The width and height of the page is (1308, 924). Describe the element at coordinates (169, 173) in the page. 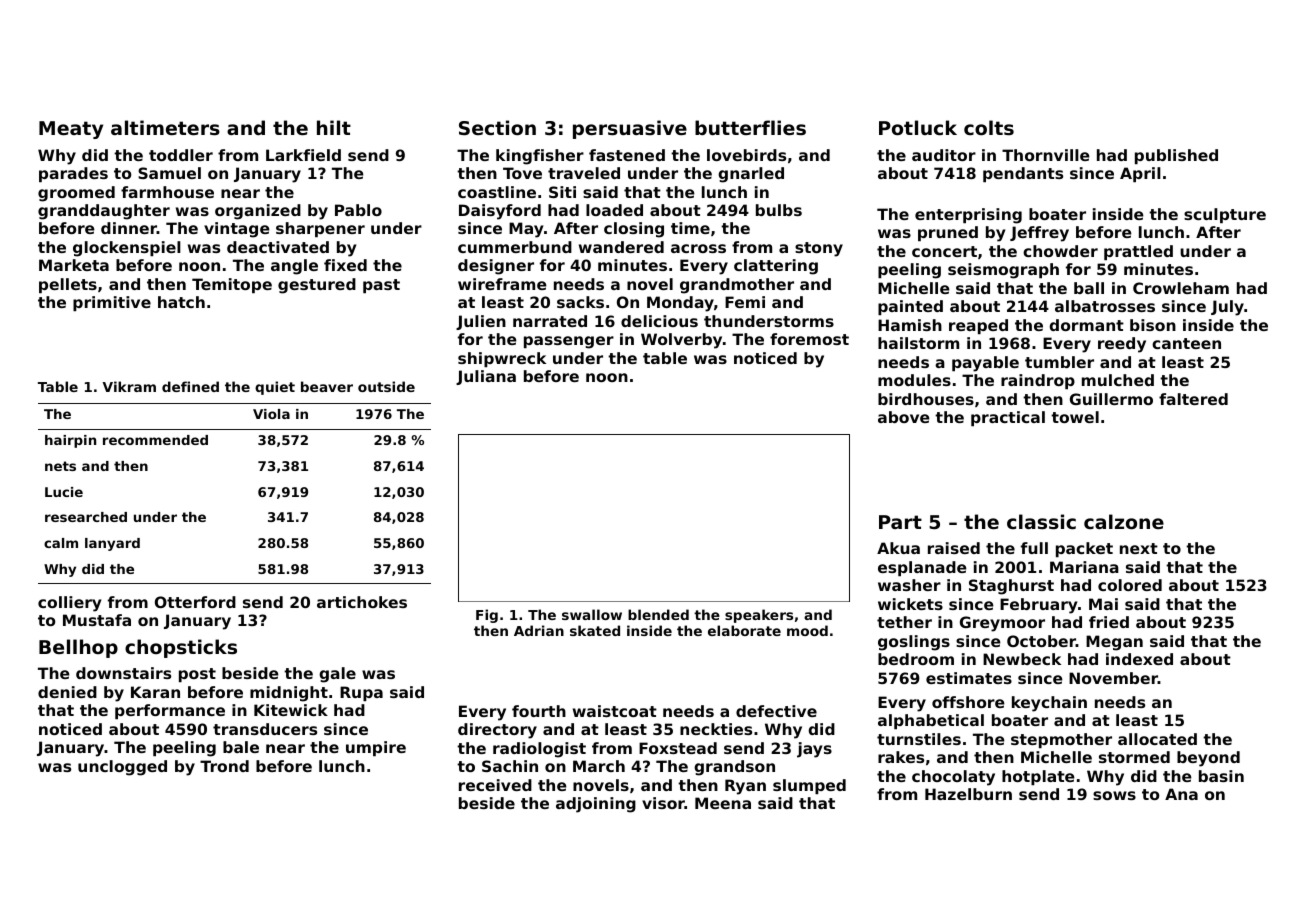

I see `Samuel` at that location.
